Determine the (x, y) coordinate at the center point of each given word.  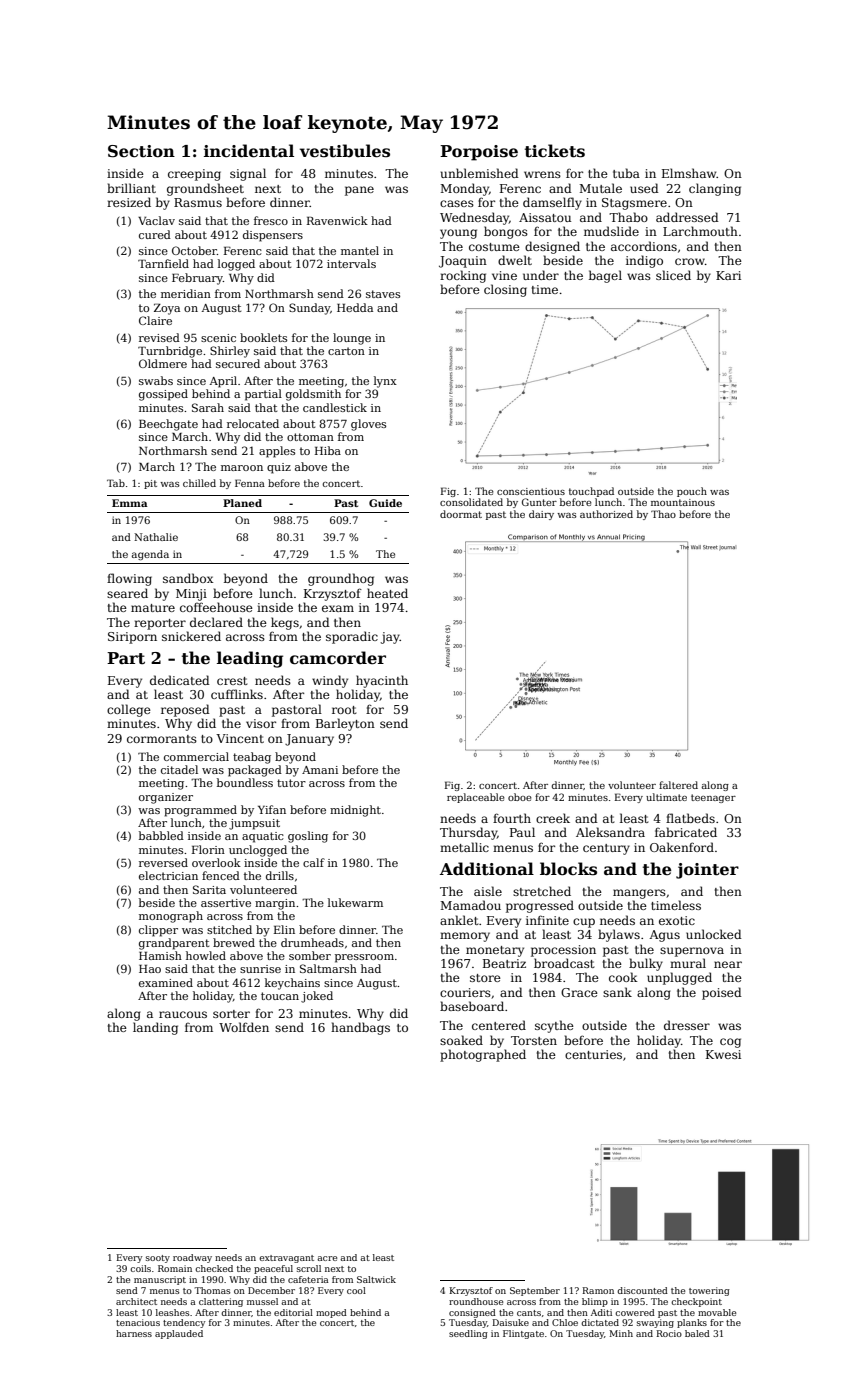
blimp (595, 1302)
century (606, 849)
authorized (606, 514)
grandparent (174, 944)
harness (134, 1333)
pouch (692, 492)
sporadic (352, 637)
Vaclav (156, 220)
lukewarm (355, 902)
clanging (715, 189)
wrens (542, 174)
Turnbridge (170, 352)
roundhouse (476, 1301)
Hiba (328, 450)
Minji (191, 595)
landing (155, 1028)
